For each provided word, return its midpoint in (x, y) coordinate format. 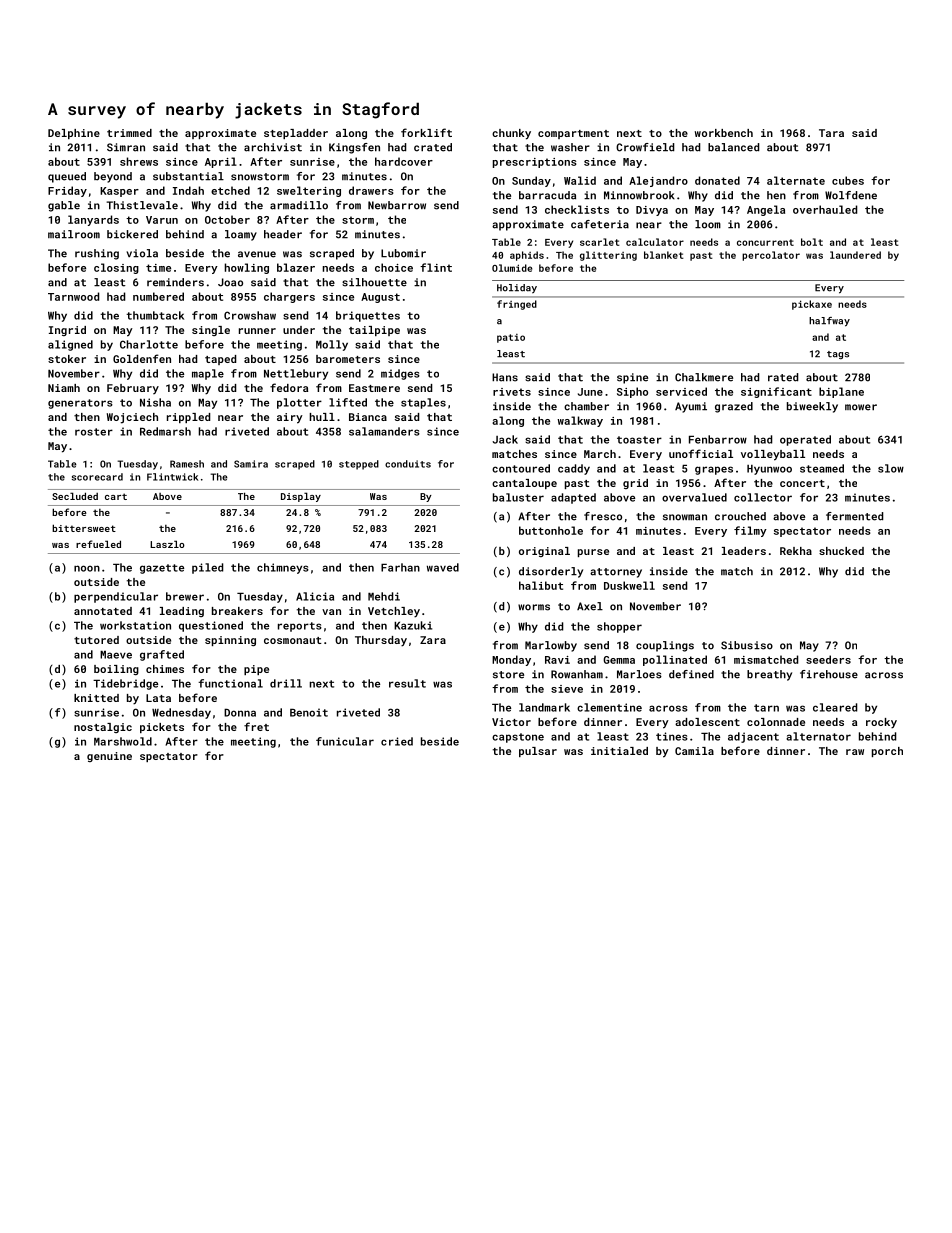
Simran (126, 147)
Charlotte (149, 344)
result (407, 683)
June (590, 392)
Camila (694, 751)
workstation (135, 625)
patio (511, 338)
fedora (289, 387)
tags (838, 355)
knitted (96, 698)
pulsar (538, 752)
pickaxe (812, 305)
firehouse (829, 674)
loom (708, 224)
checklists (577, 209)
